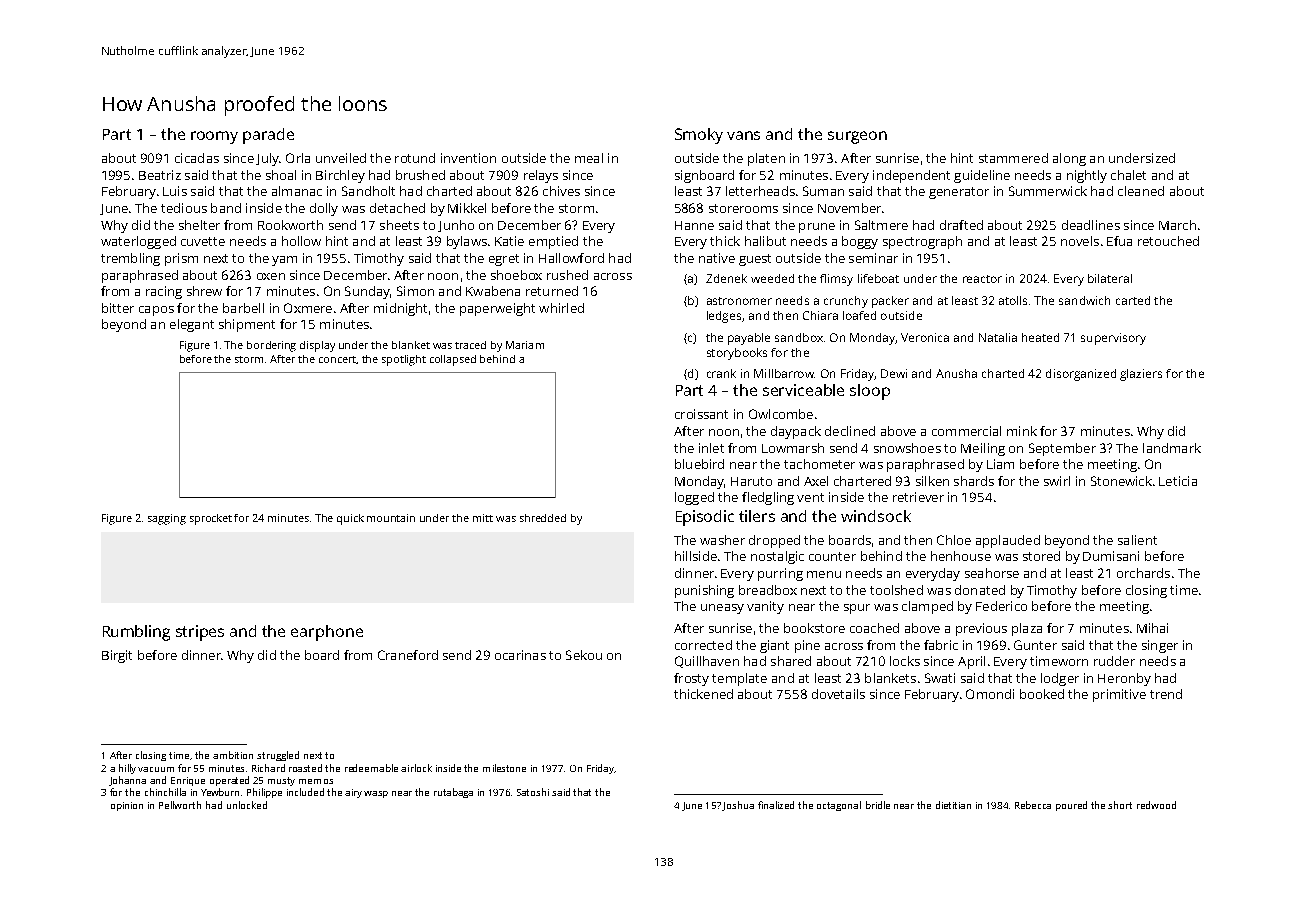 The image size is (1308, 924). Describe the element at coordinates (857, 137) in the document. I see `surgeon` at that location.
